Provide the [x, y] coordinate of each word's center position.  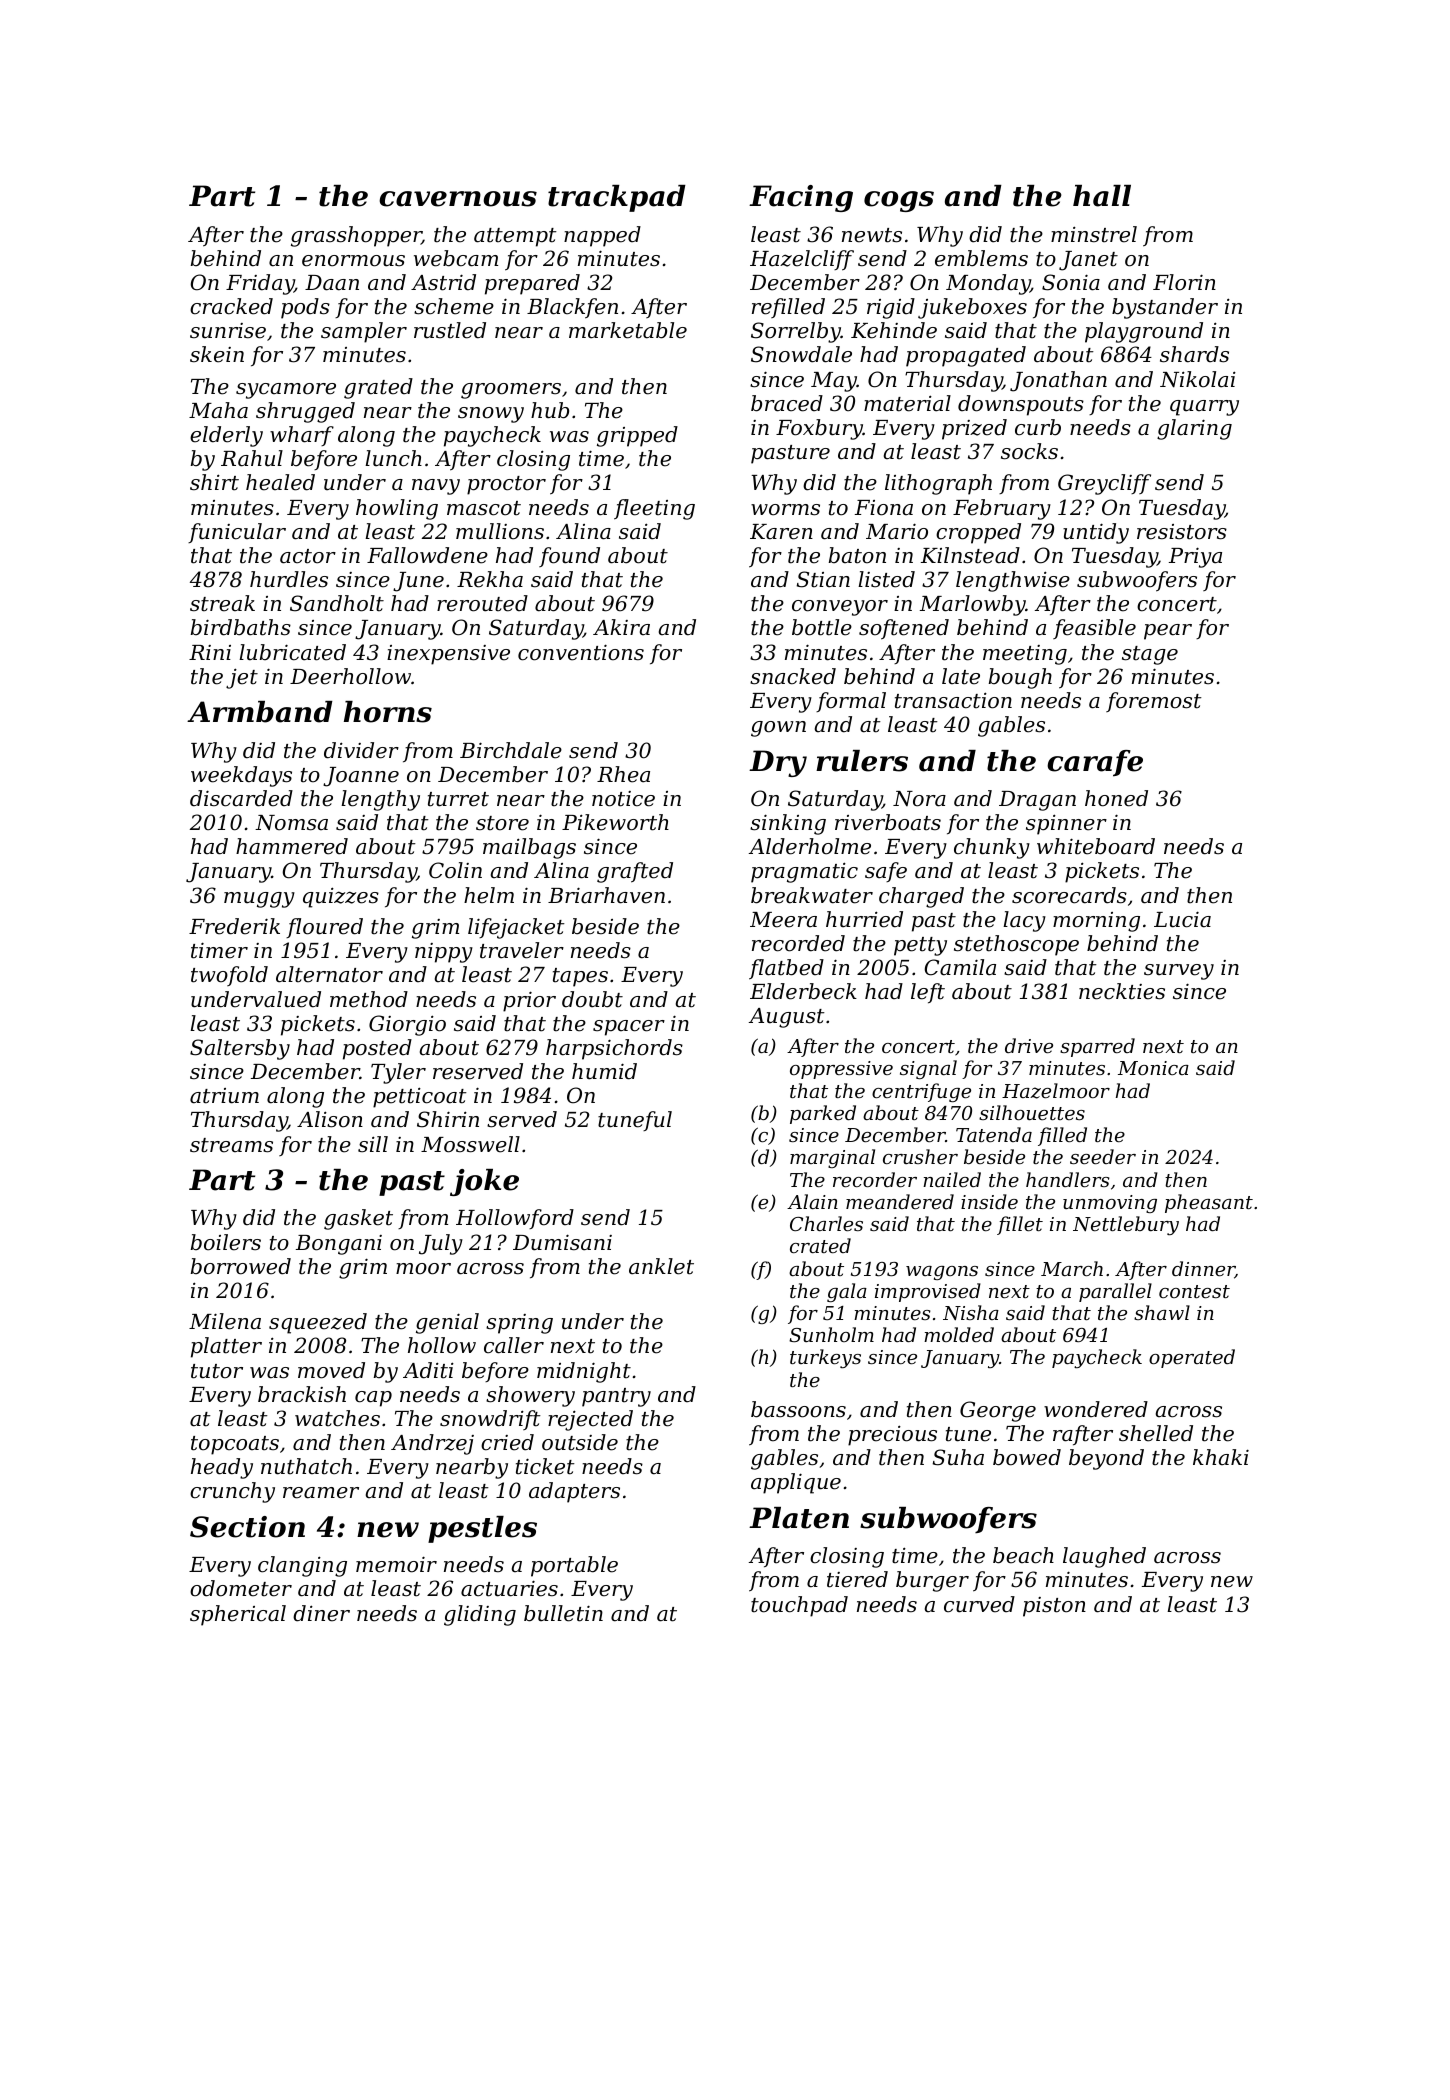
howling [397, 509]
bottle [822, 627]
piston [1054, 1607]
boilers [226, 1242]
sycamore [286, 391]
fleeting [654, 509]
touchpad [799, 1606]
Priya [1195, 557]
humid [604, 1071]
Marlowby [973, 605]
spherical [238, 1615]
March [1072, 1268]
